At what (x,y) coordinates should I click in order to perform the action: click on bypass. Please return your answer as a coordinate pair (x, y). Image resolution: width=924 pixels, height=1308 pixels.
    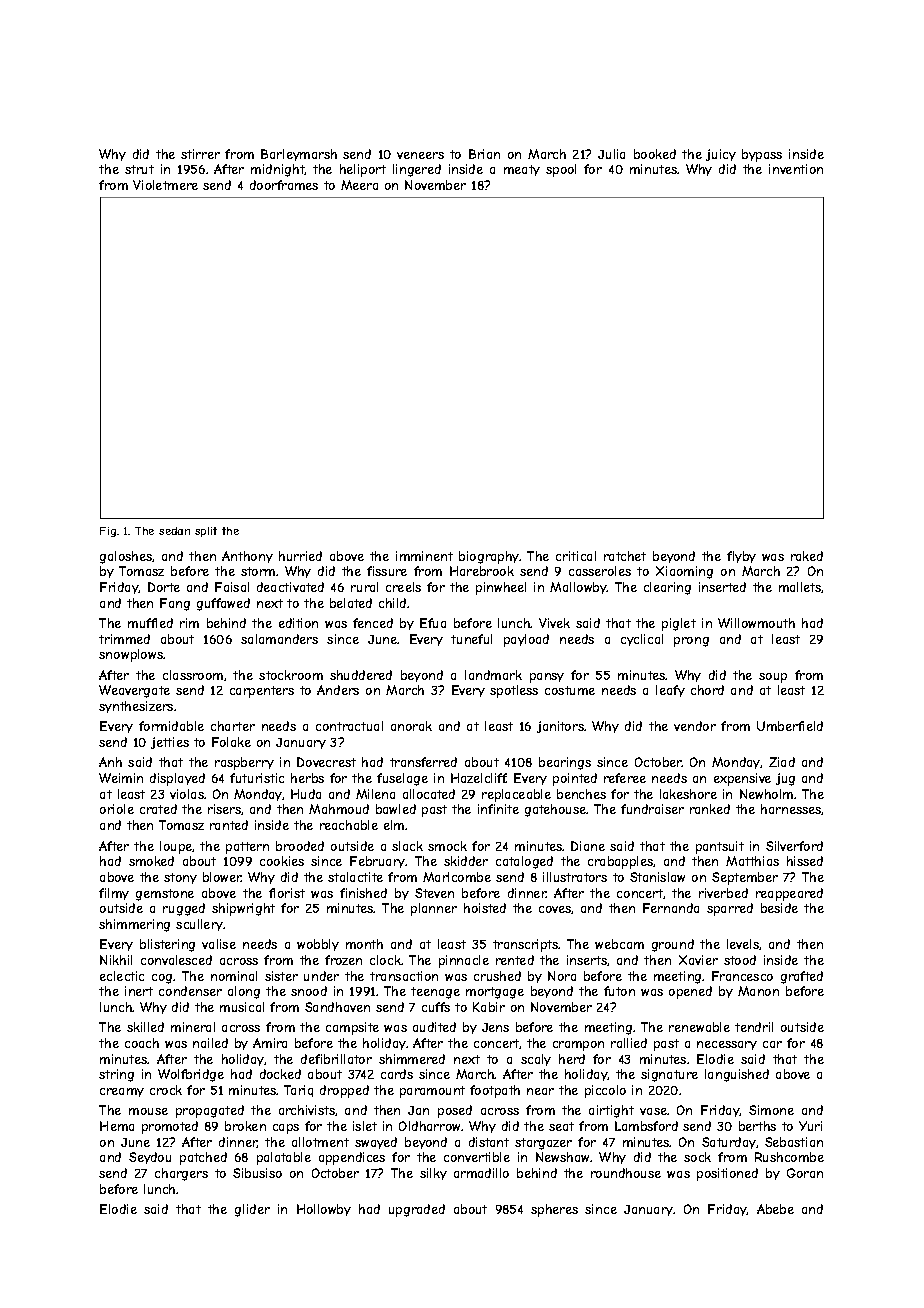
    Looking at the image, I should click on (762, 155).
